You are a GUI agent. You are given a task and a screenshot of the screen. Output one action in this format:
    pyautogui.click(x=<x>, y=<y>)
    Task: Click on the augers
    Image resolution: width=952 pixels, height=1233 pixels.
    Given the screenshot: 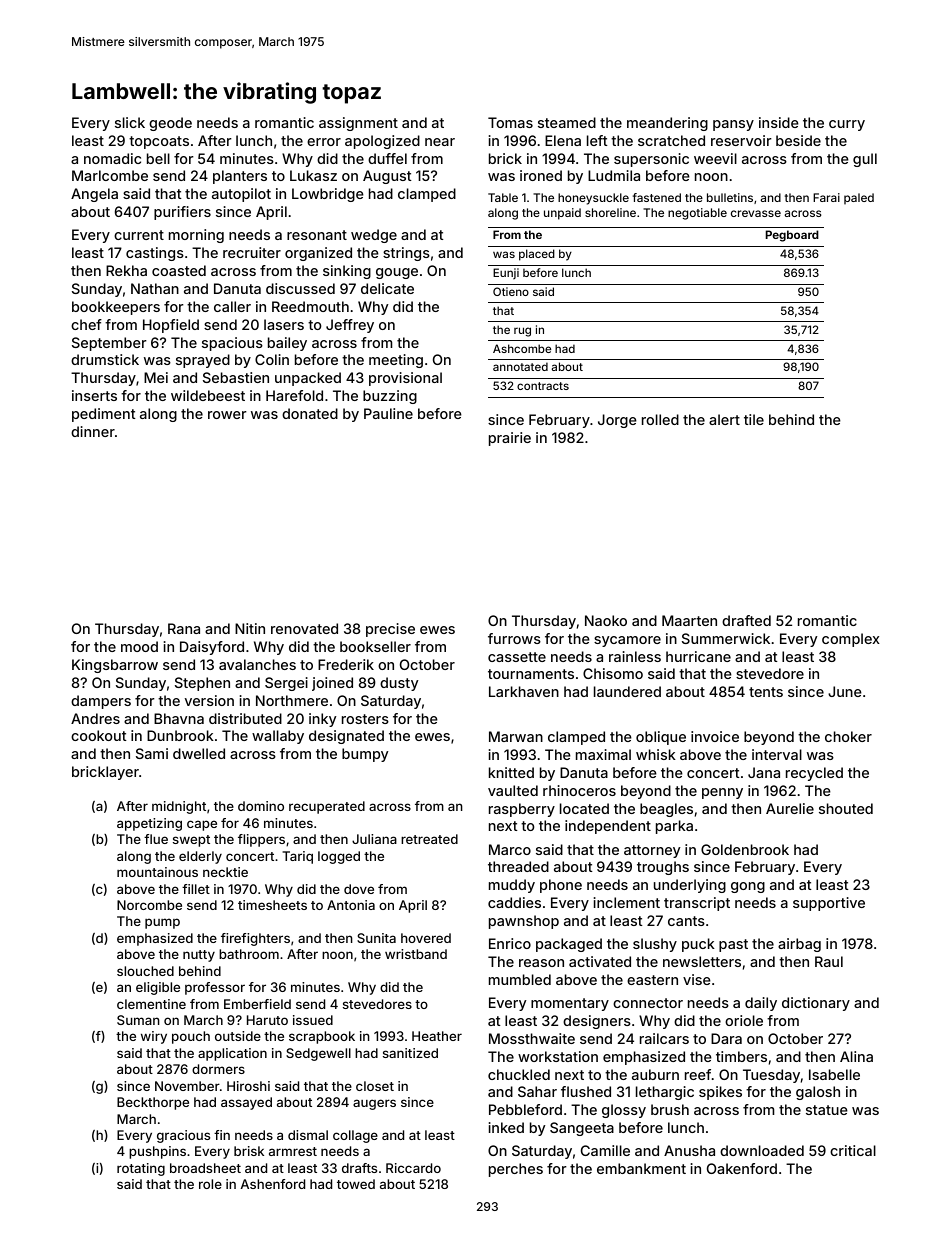 What is the action you would take?
    pyautogui.click(x=374, y=1104)
